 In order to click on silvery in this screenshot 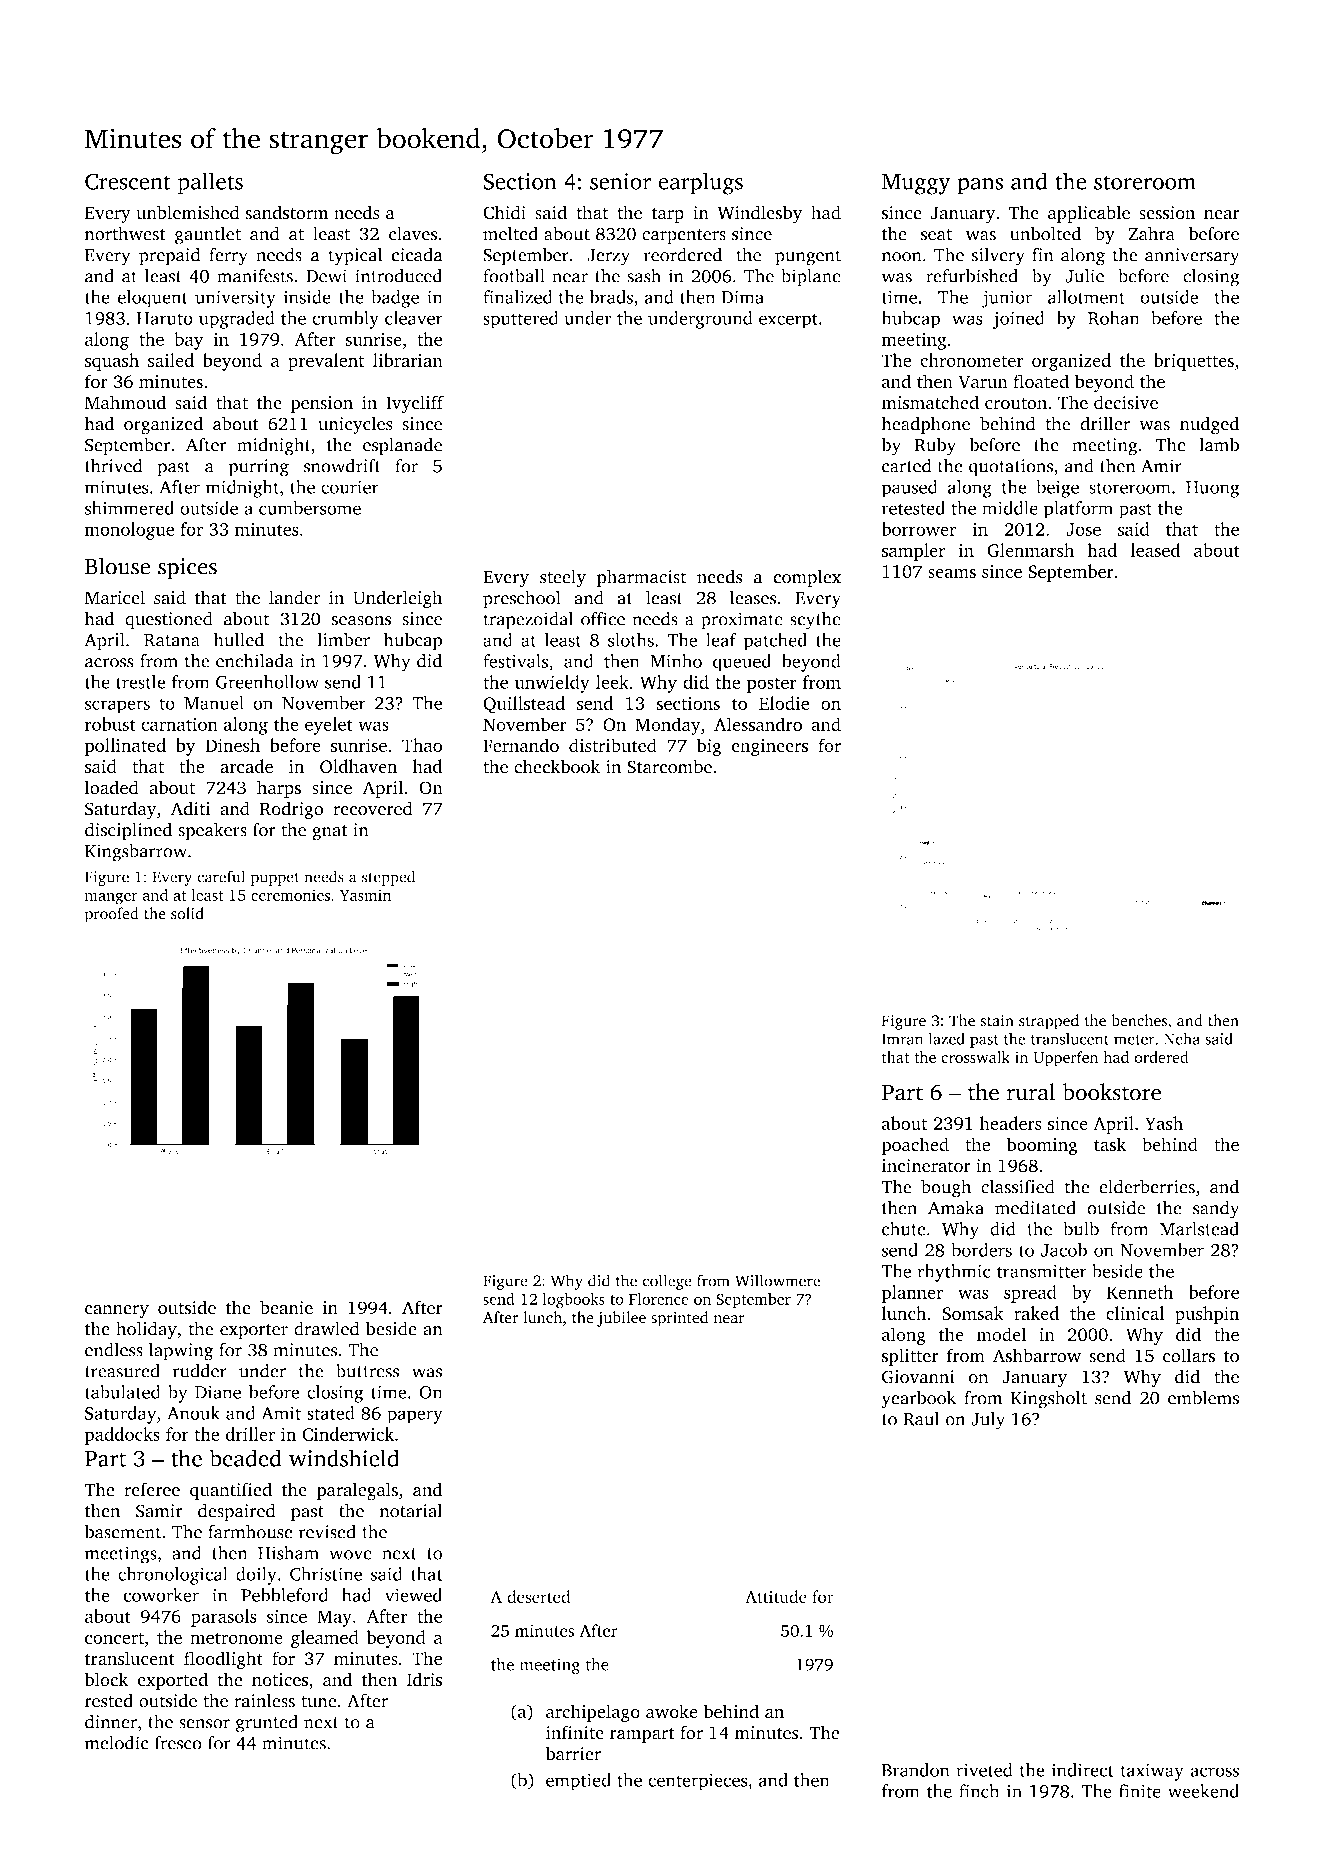, I will do `click(998, 257)`.
